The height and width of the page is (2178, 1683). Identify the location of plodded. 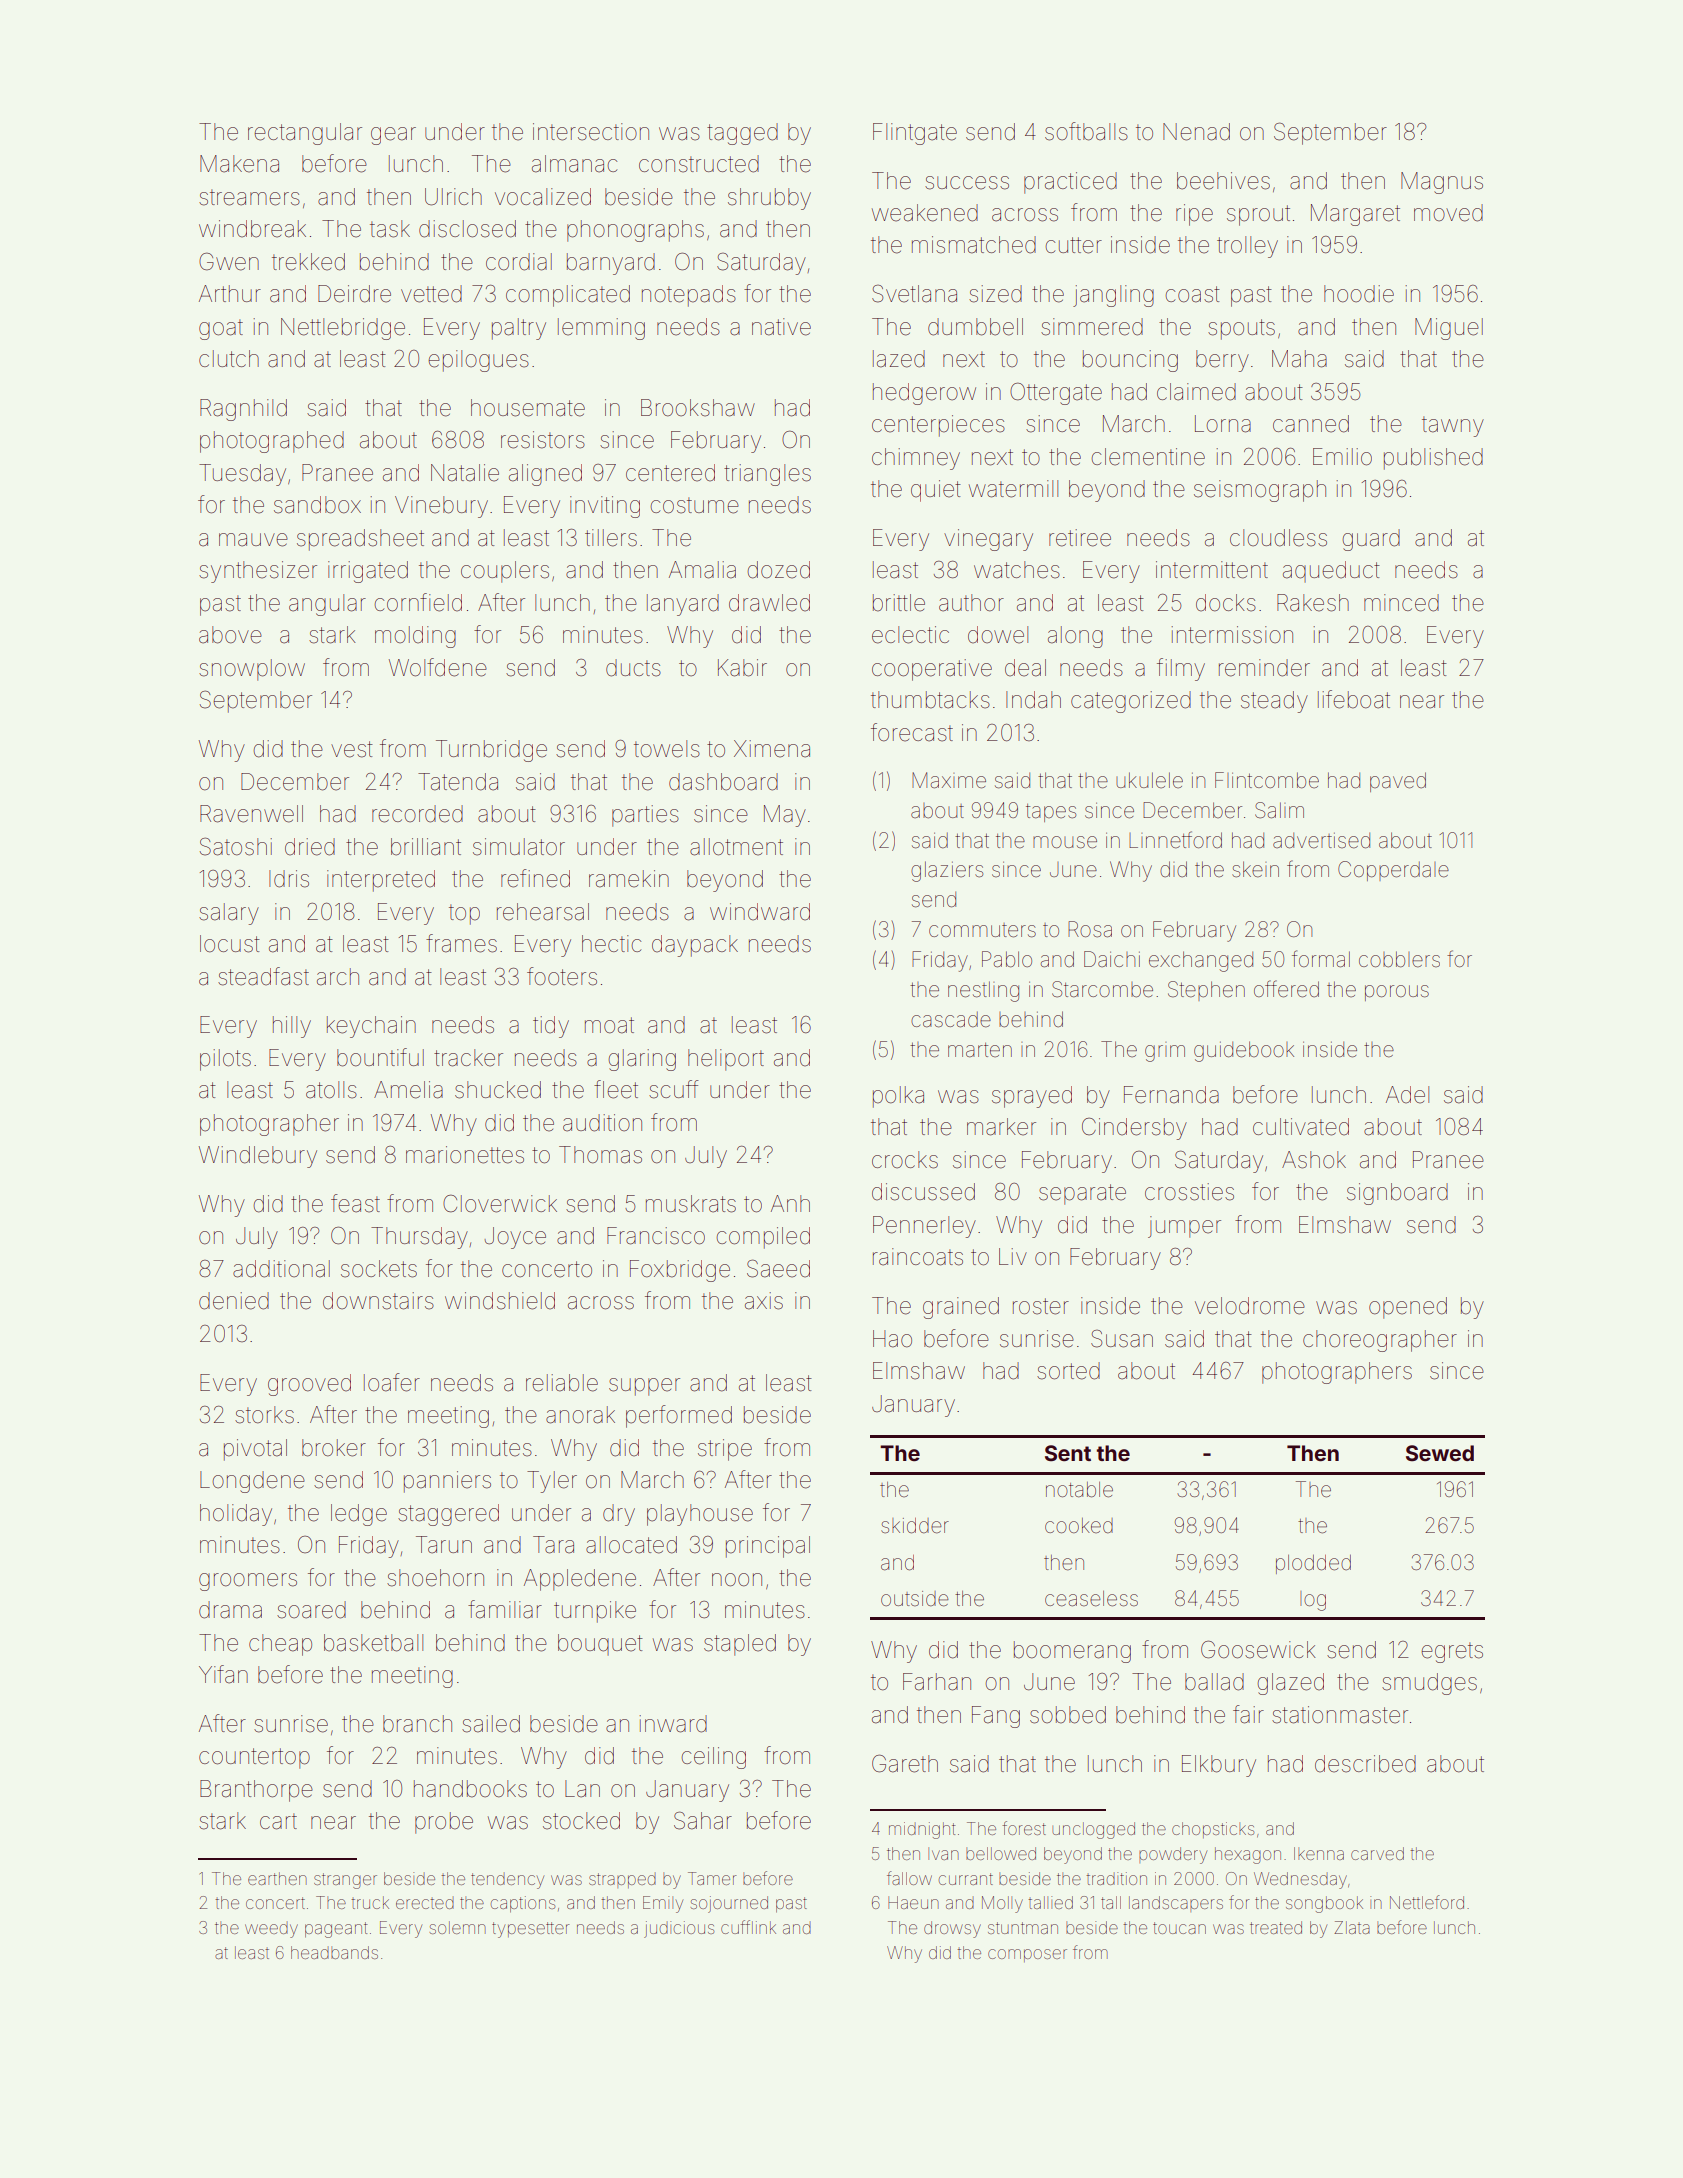
(1313, 1564).
